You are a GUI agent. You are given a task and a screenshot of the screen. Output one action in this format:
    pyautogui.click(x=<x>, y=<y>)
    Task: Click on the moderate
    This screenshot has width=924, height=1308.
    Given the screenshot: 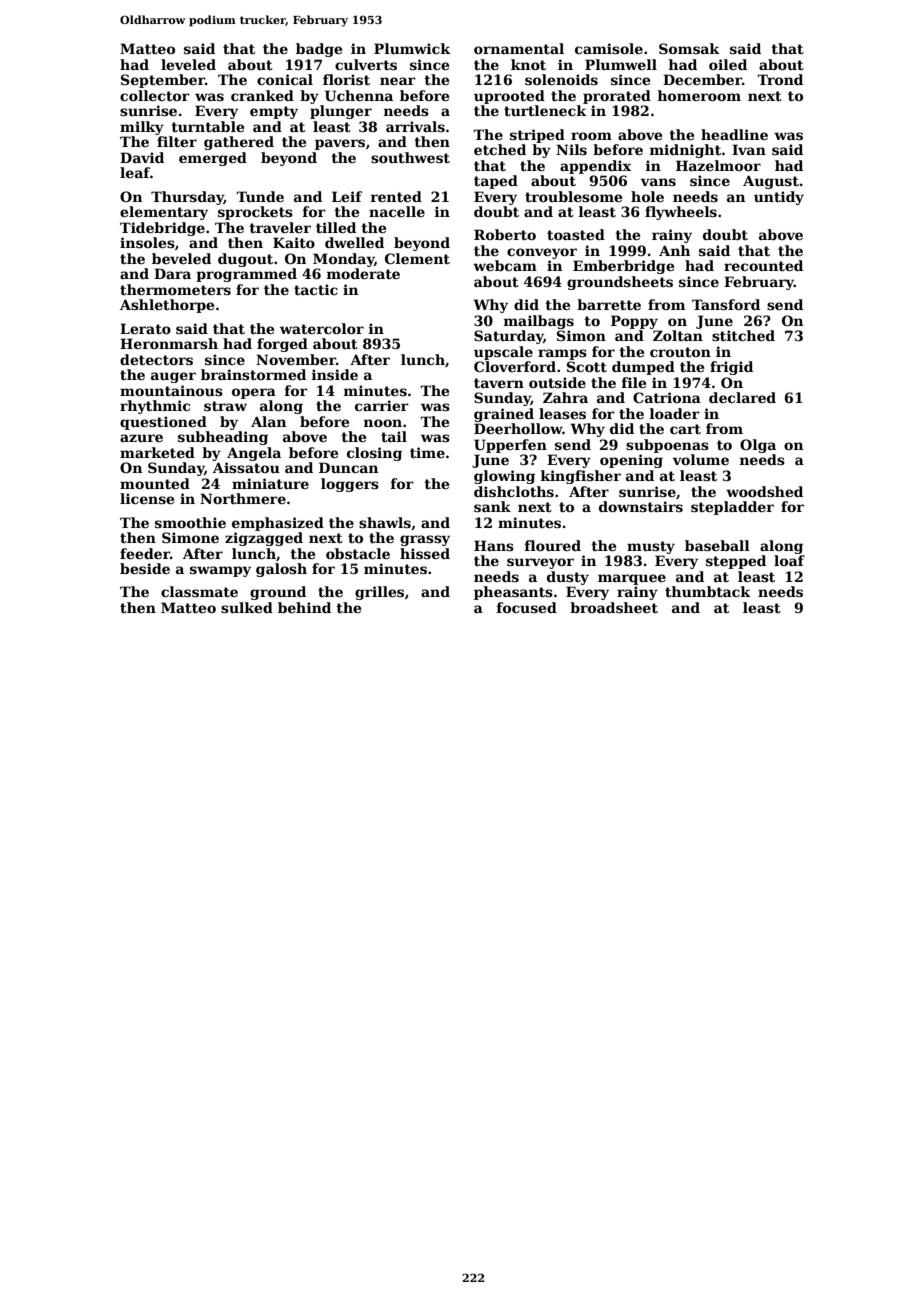 What is the action you would take?
    pyautogui.click(x=363, y=273)
